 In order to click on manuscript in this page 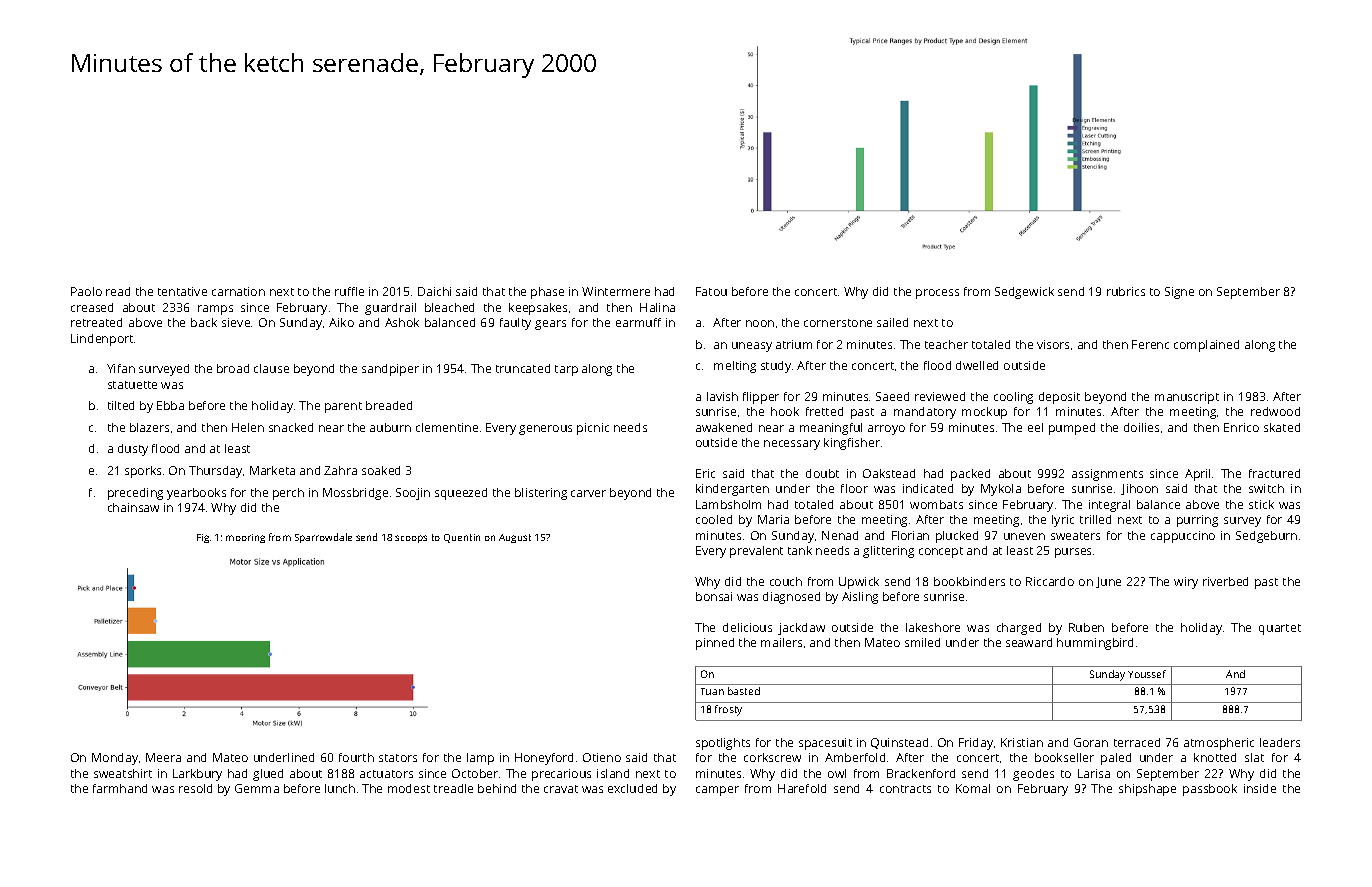, I will do `click(1187, 398)`.
